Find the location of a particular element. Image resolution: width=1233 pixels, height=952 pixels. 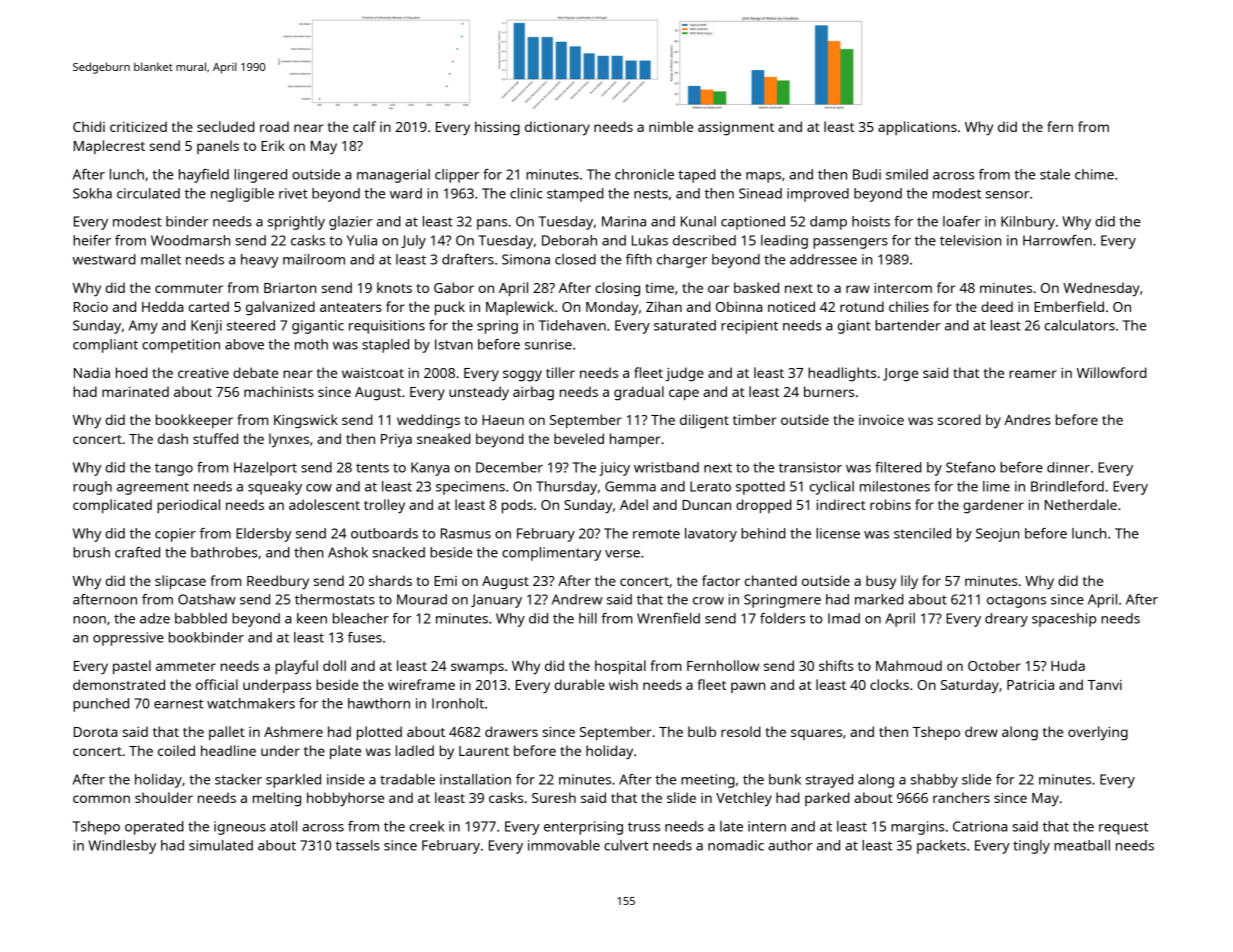

Andres is located at coordinates (1027, 419).
